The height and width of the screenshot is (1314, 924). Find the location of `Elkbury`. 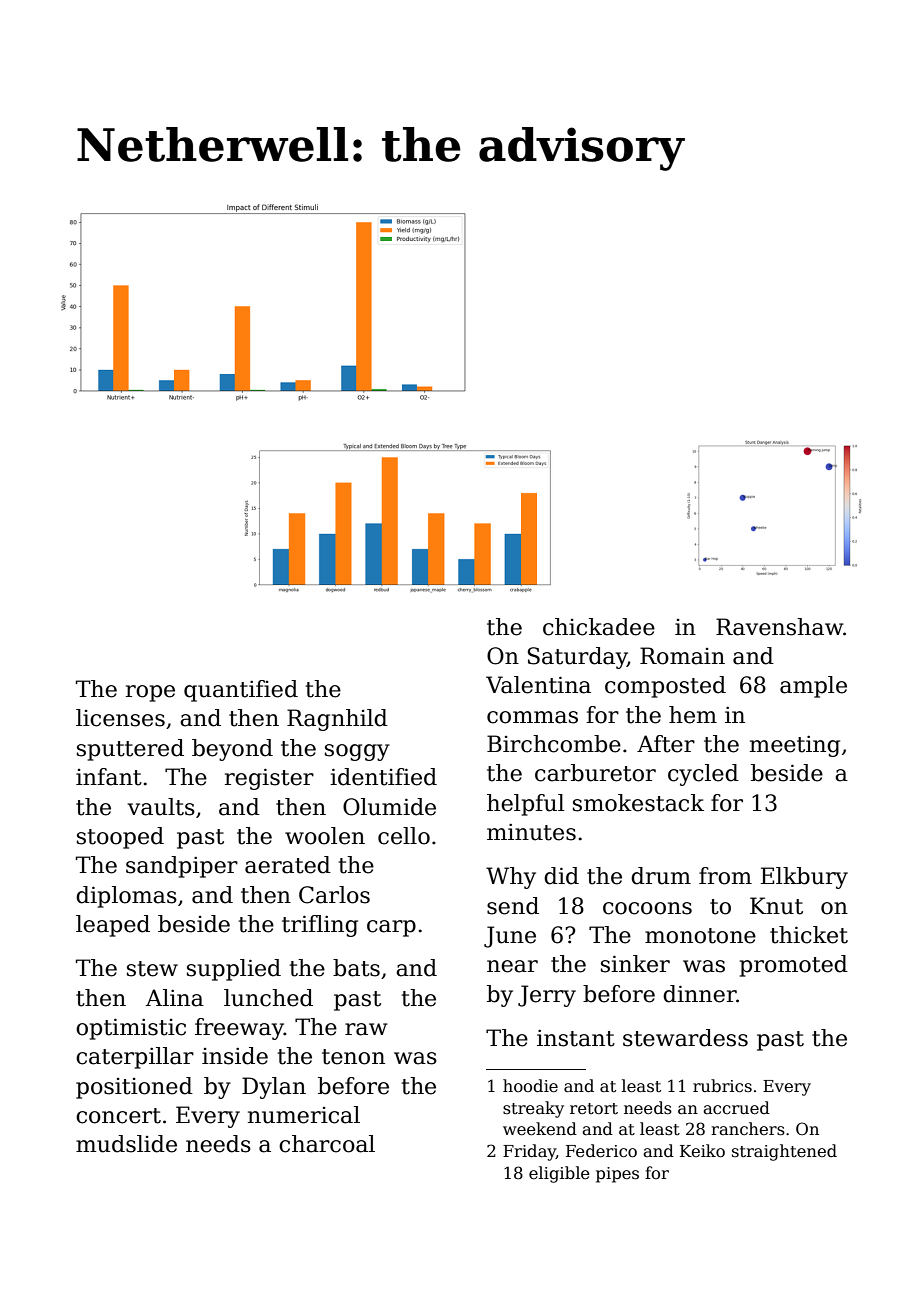

Elkbury is located at coordinates (804, 878).
